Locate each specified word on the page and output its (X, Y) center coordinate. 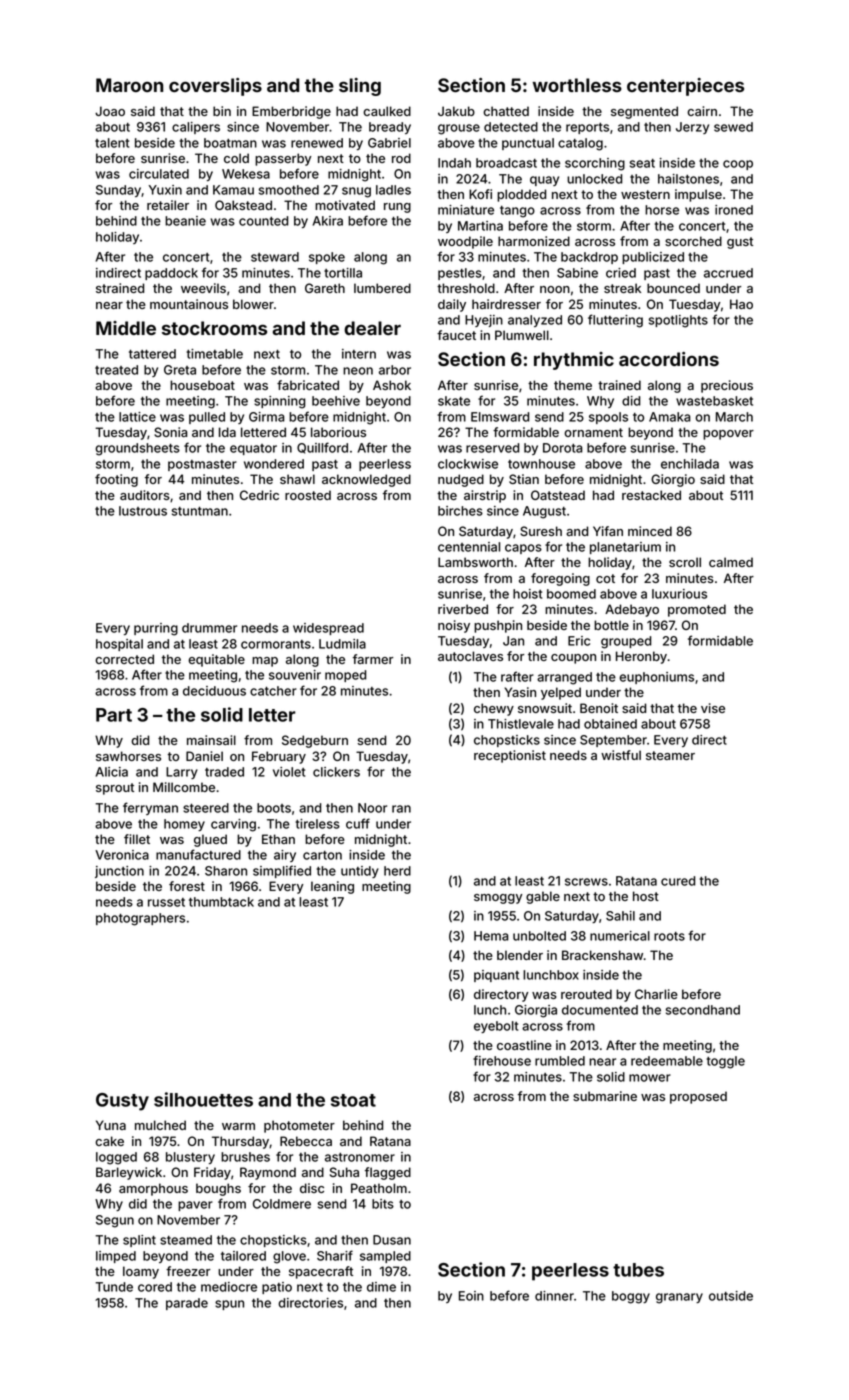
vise (713, 708)
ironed (734, 210)
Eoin (471, 1296)
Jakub (456, 111)
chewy (494, 709)
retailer (168, 205)
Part (114, 715)
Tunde (114, 1287)
